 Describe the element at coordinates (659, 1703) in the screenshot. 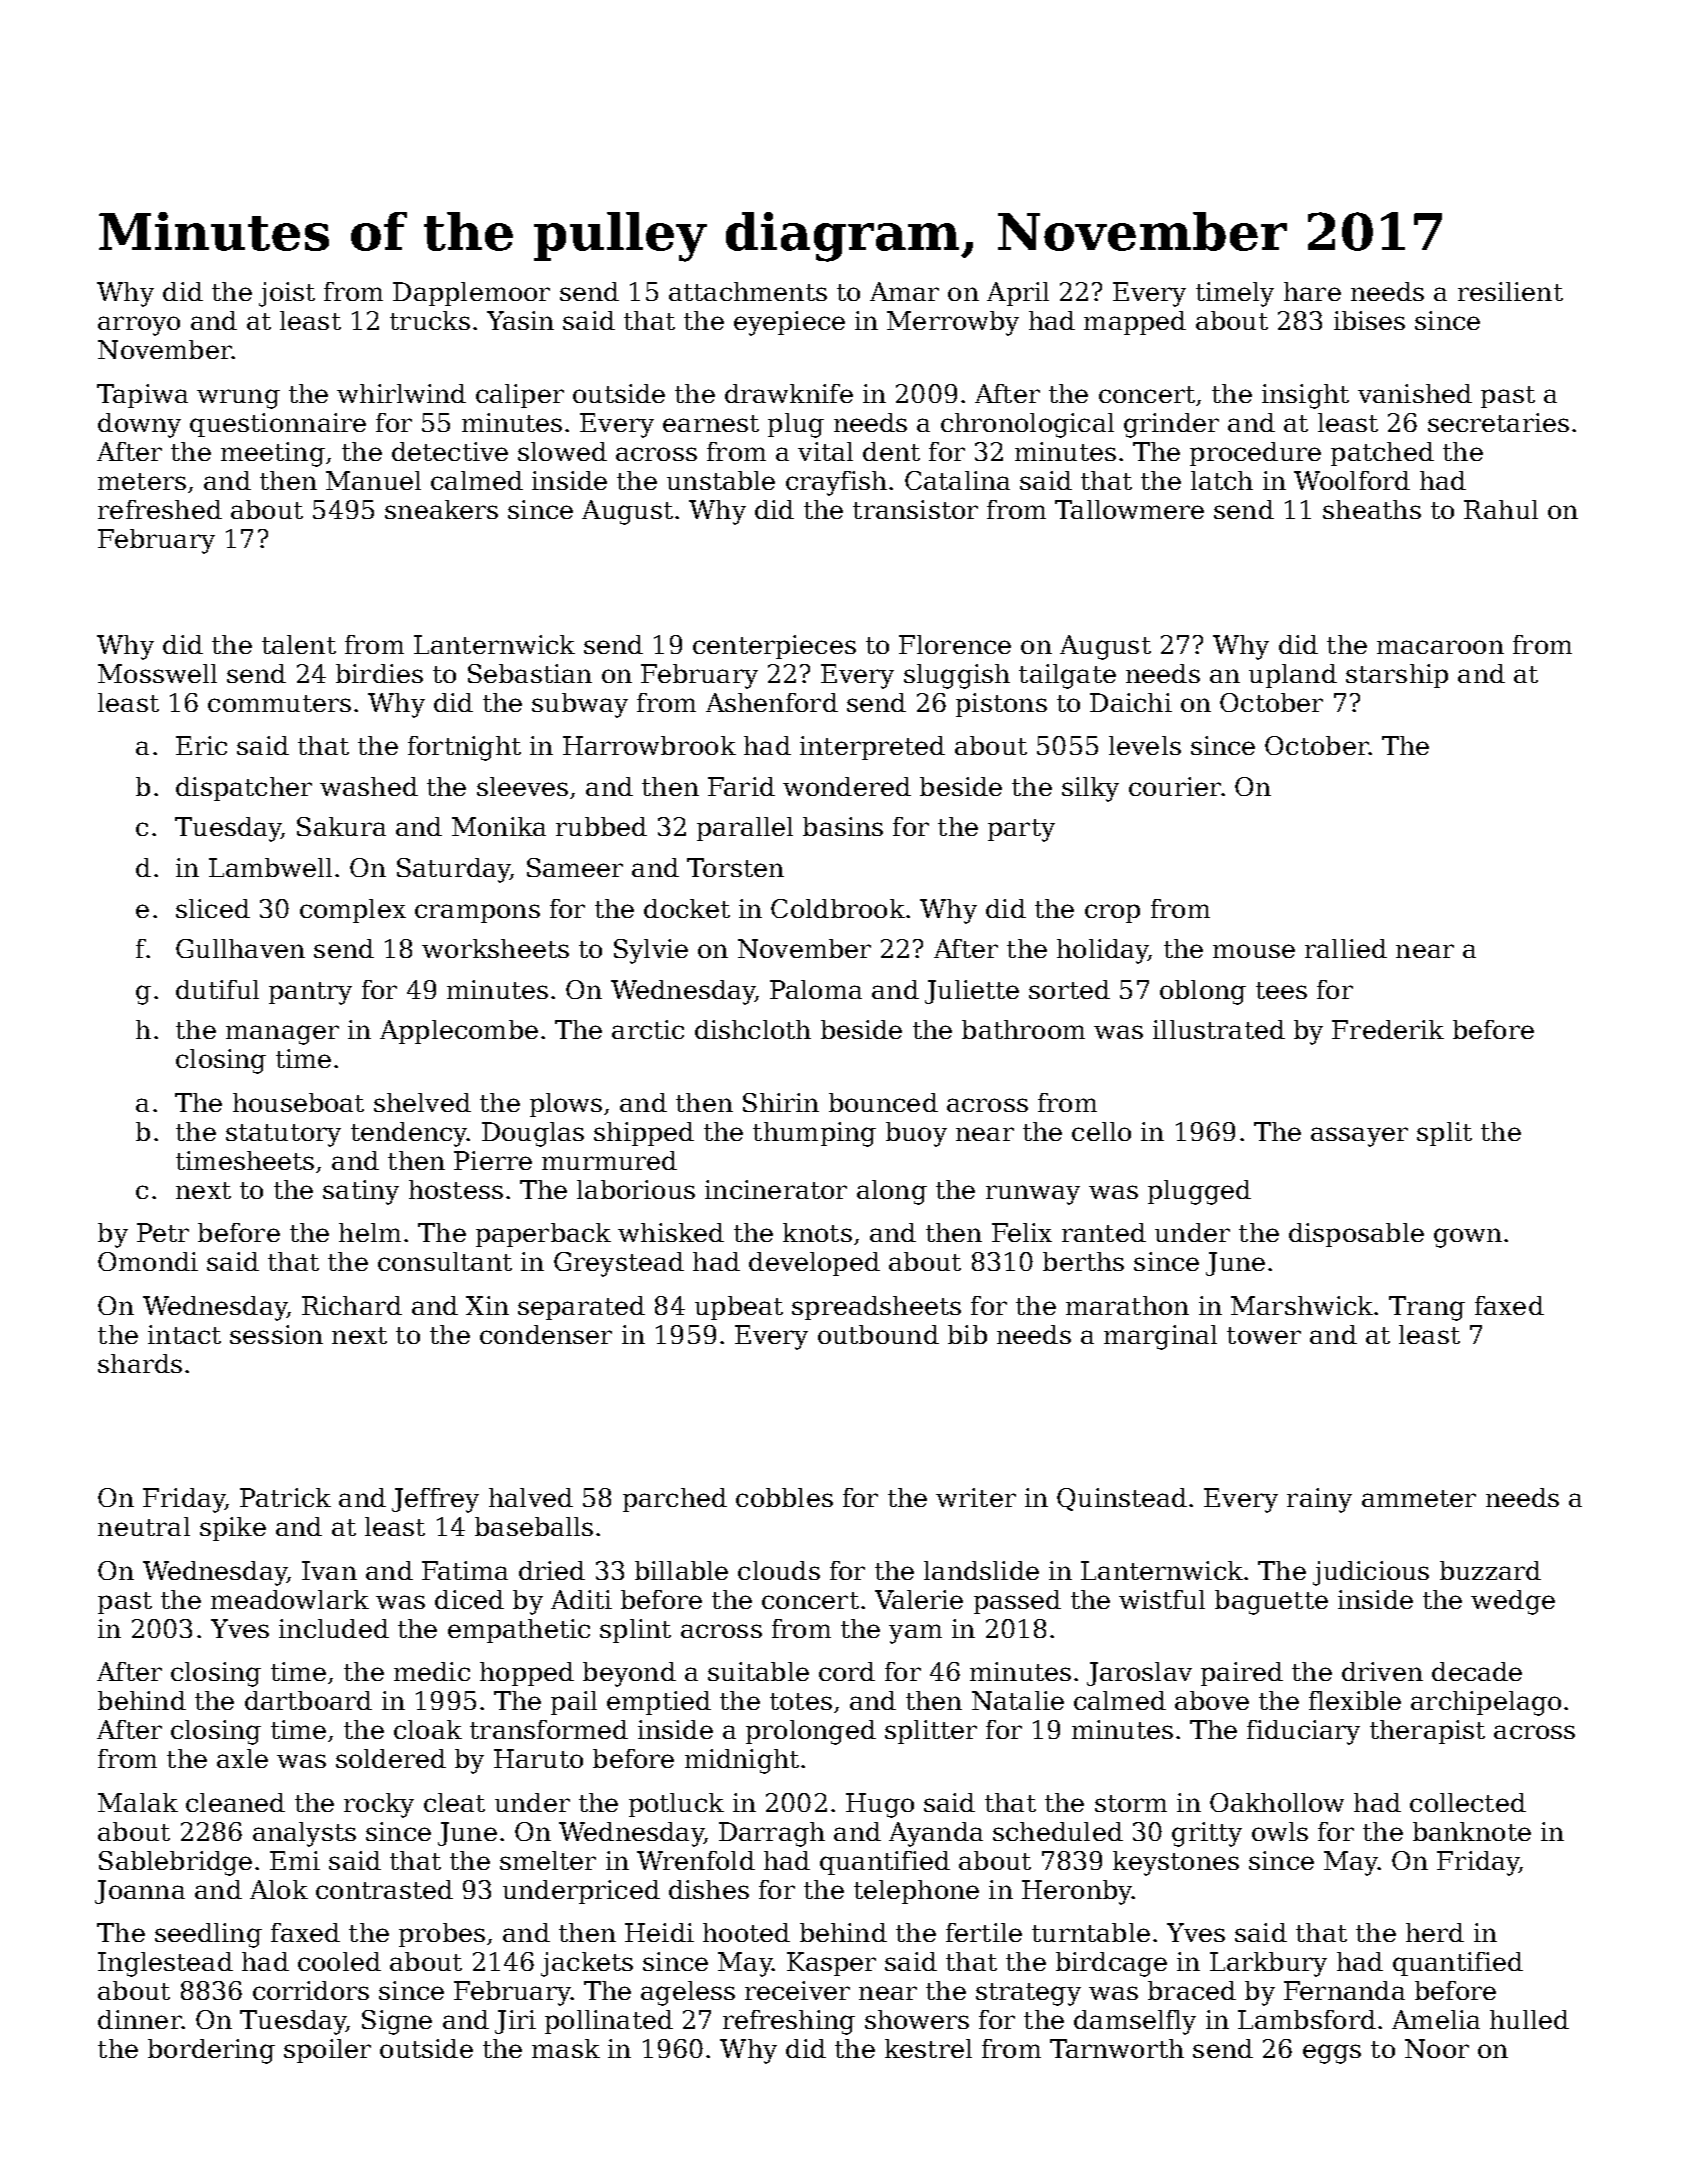

I see `emptied` at that location.
